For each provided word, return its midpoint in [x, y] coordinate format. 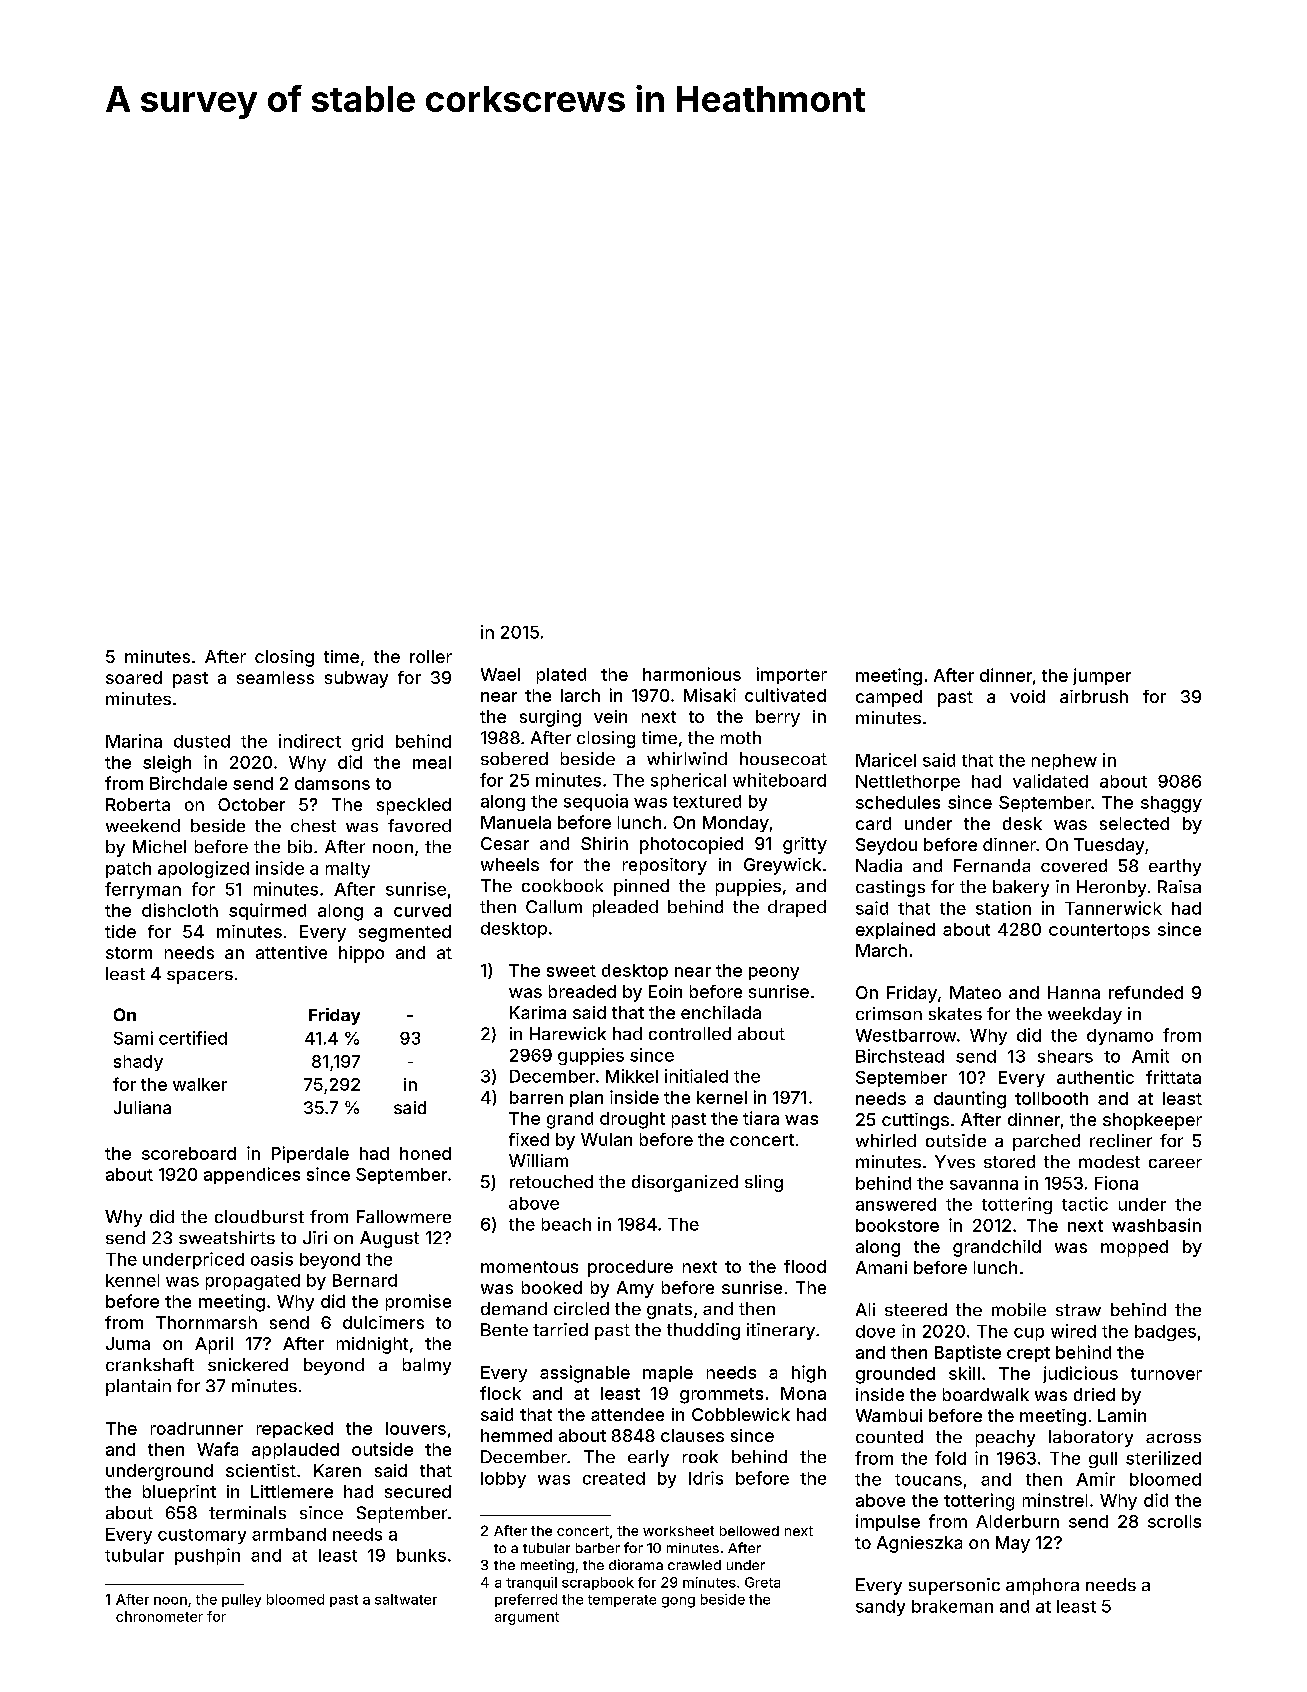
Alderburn [1017, 1521]
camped [889, 698]
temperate [622, 1601]
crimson [889, 1013]
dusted [202, 741]
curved [422, 910]
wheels [510, 864]
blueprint [179, 1493]
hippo [361, 954]
